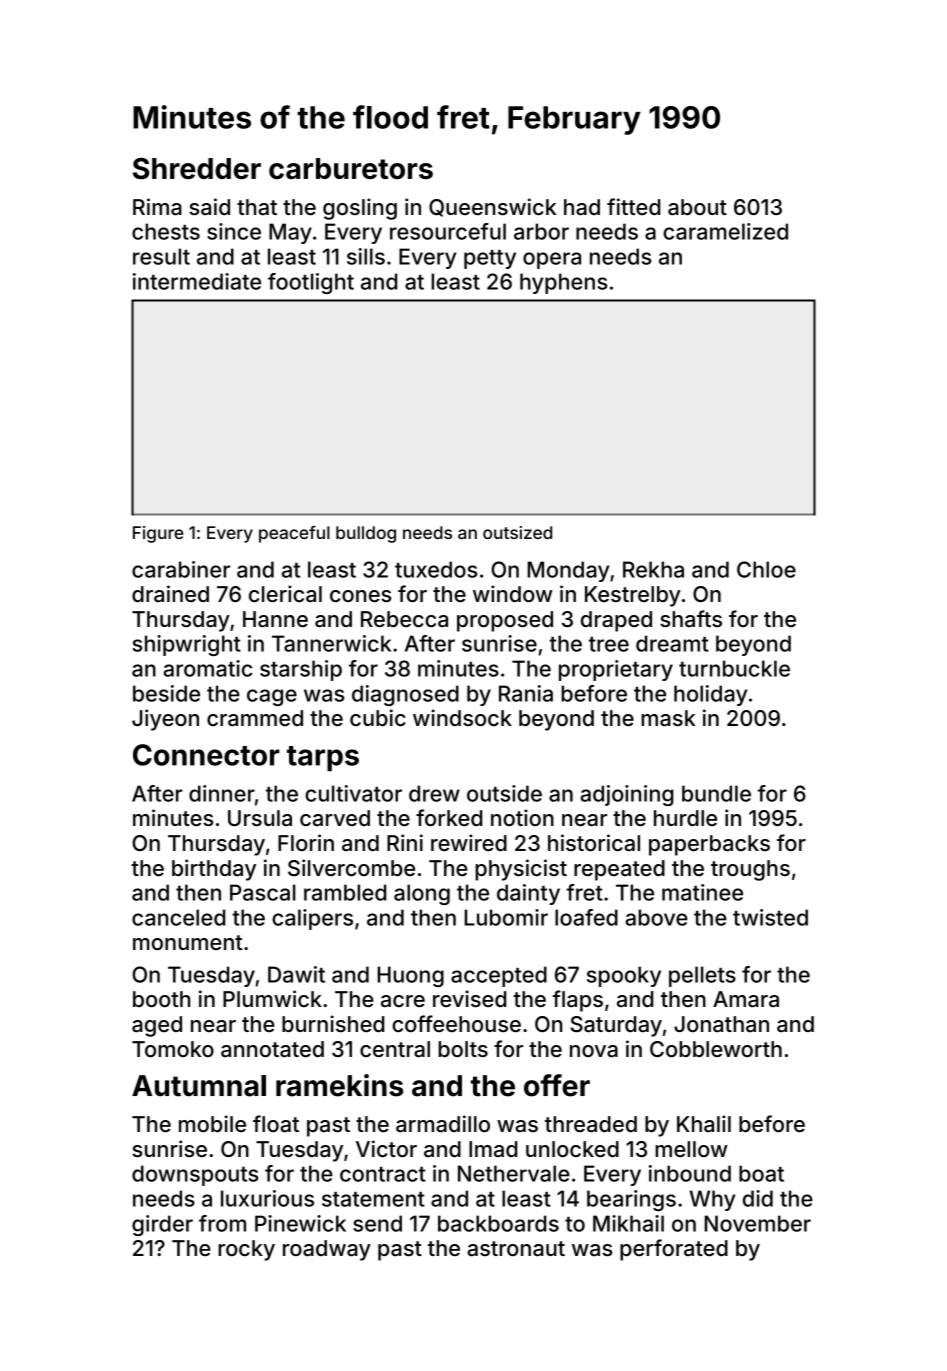  Describe the element at coordinates (158, 534) in the screenshot. I see `Figure` at that location.
